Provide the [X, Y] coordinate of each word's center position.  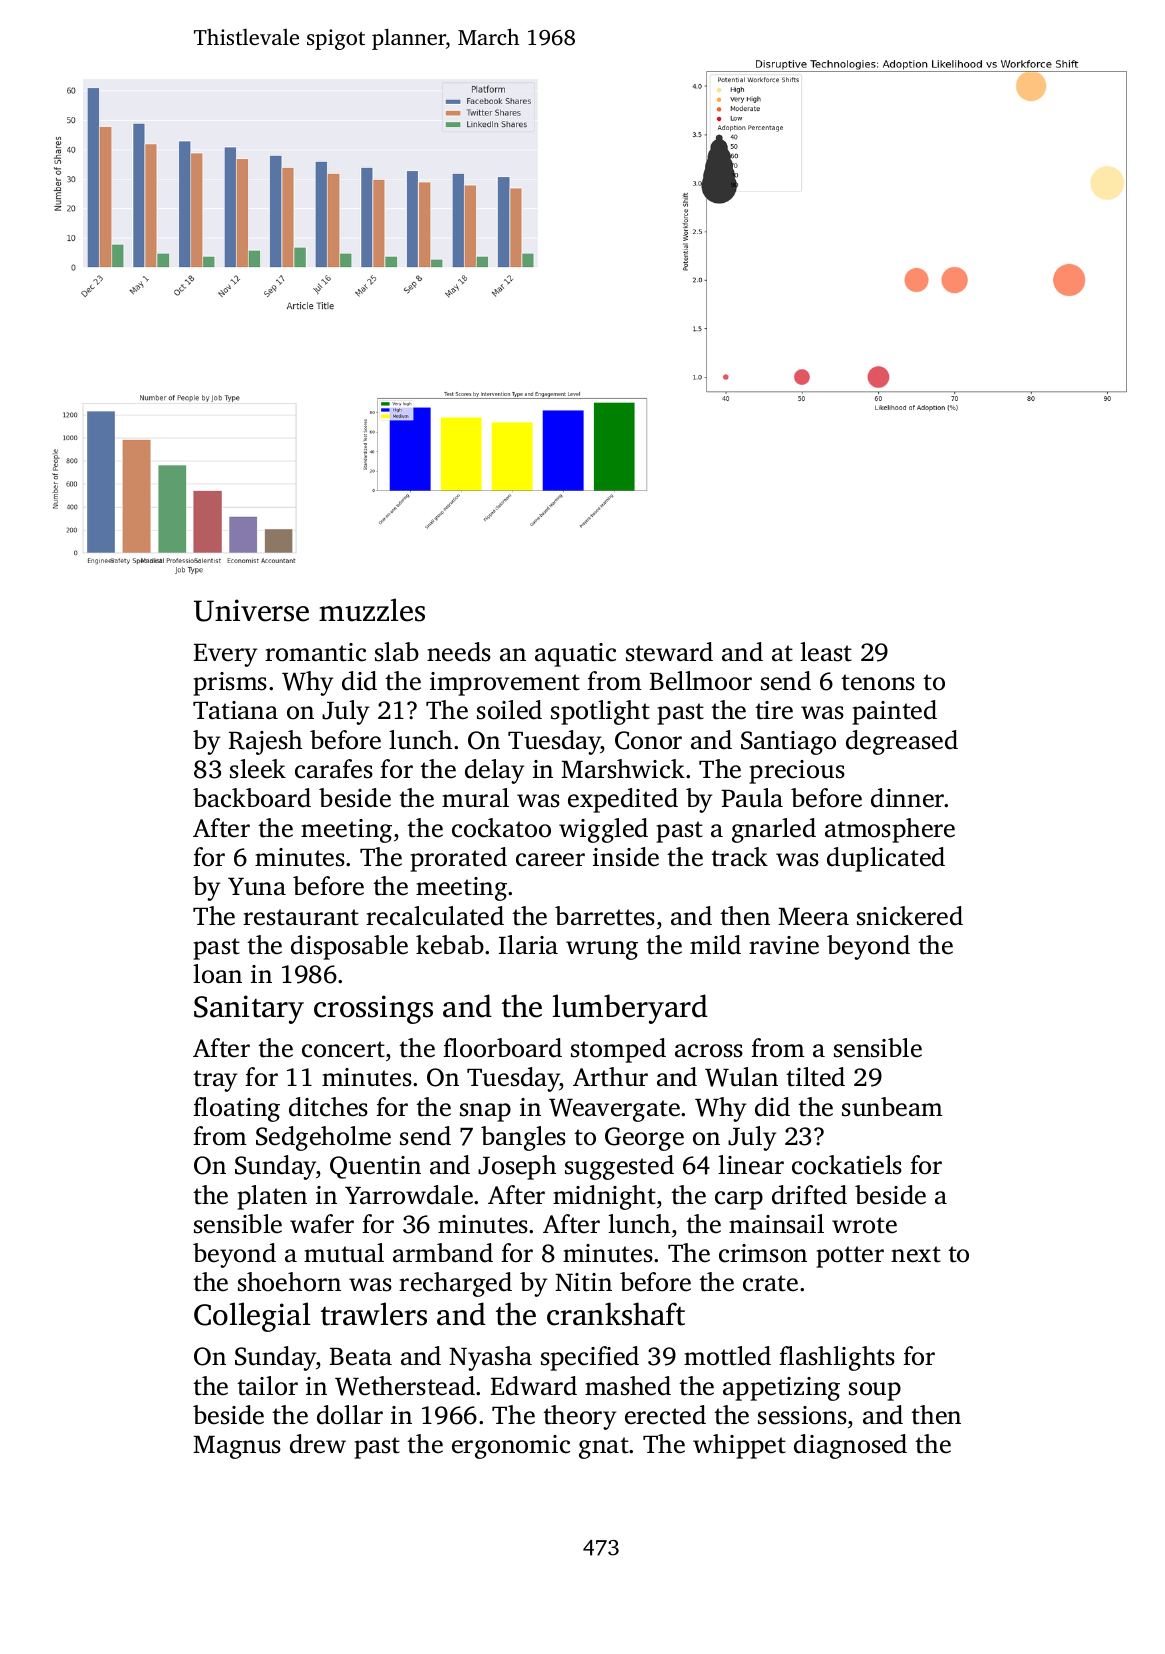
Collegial [252, 1317]
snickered [910, 916]
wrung [602, 950]
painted [894, 712]
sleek [258, 769]
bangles [523, 1138]
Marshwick [623, 769]
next [916, 1254]
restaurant [301, 917]
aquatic [575, 655]
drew [318, 1444]
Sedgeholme [323, 1138]
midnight [604, 1197]
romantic [315, 652]
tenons [878, 682]
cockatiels [847, 1165]
